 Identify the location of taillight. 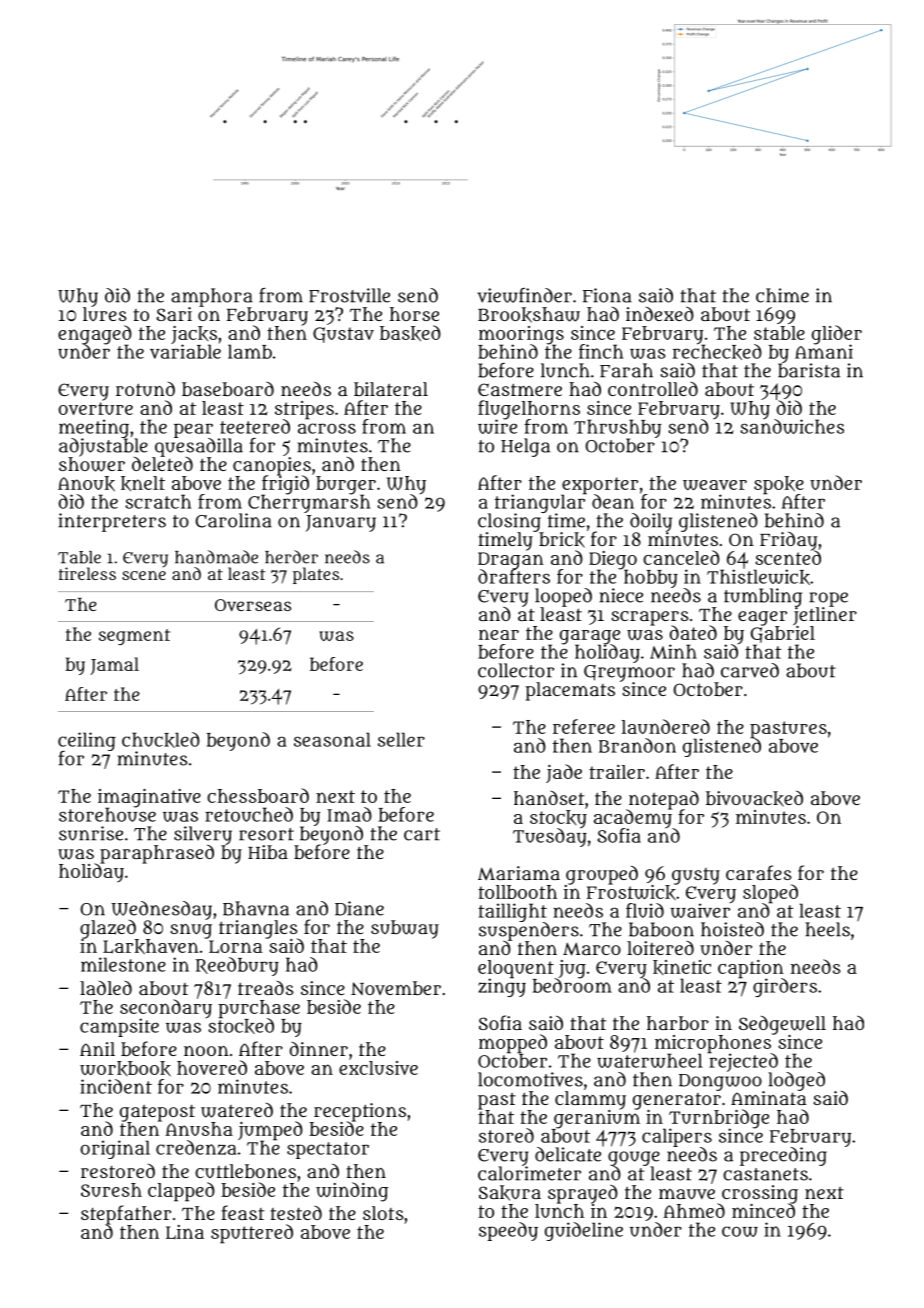
(512, 912).
